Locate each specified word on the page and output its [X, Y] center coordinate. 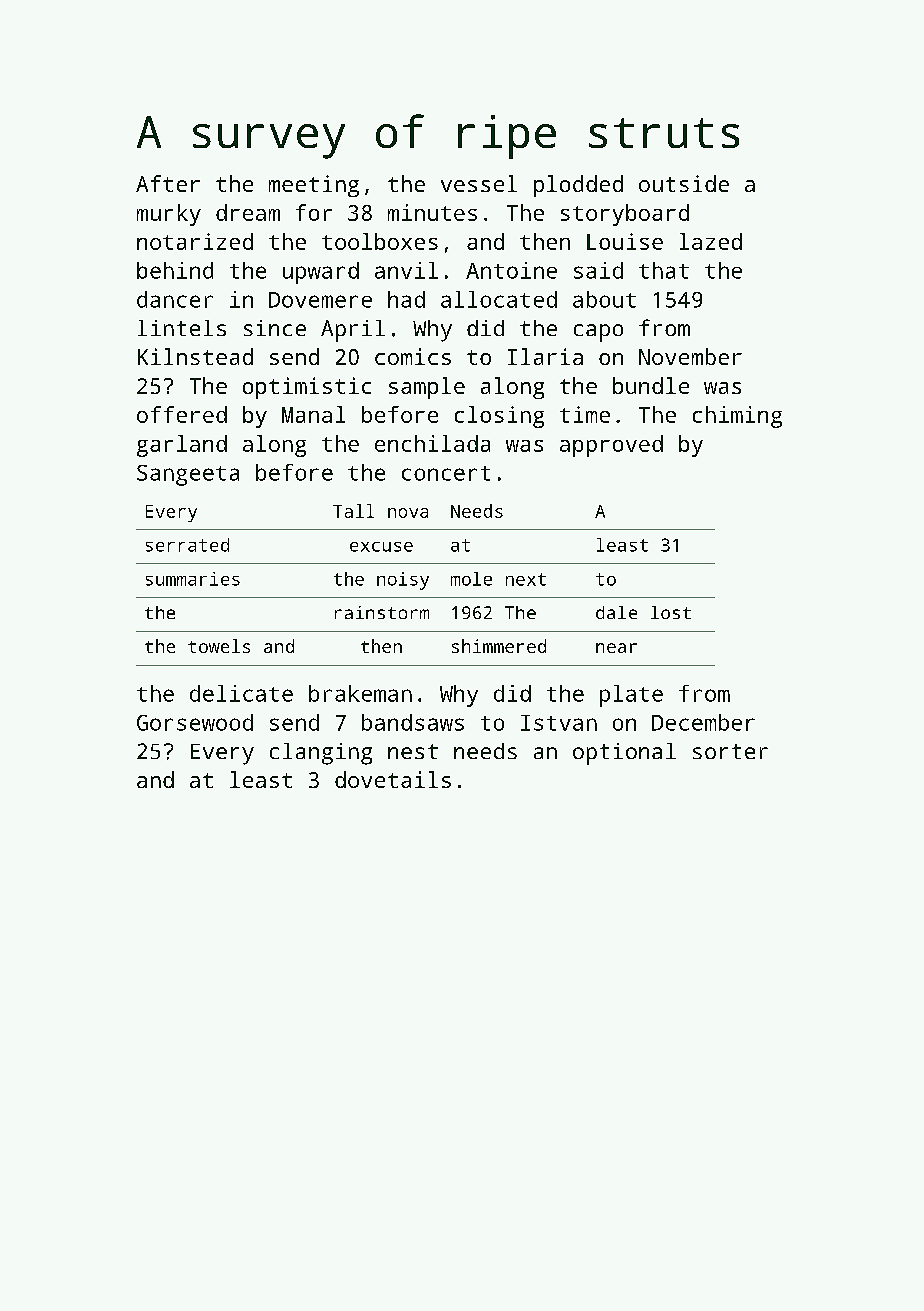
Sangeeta [188, 475]
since [275, 328]
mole [471, 579]
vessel [479, 183]
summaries [193, 579]
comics [413, 356]
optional [624, 754]
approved [611, 446]
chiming [737, 417]
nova [408, 513]
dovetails [393, 779]
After [168, 183]
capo [598, 333]
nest [413, 751]
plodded [578, 186]
